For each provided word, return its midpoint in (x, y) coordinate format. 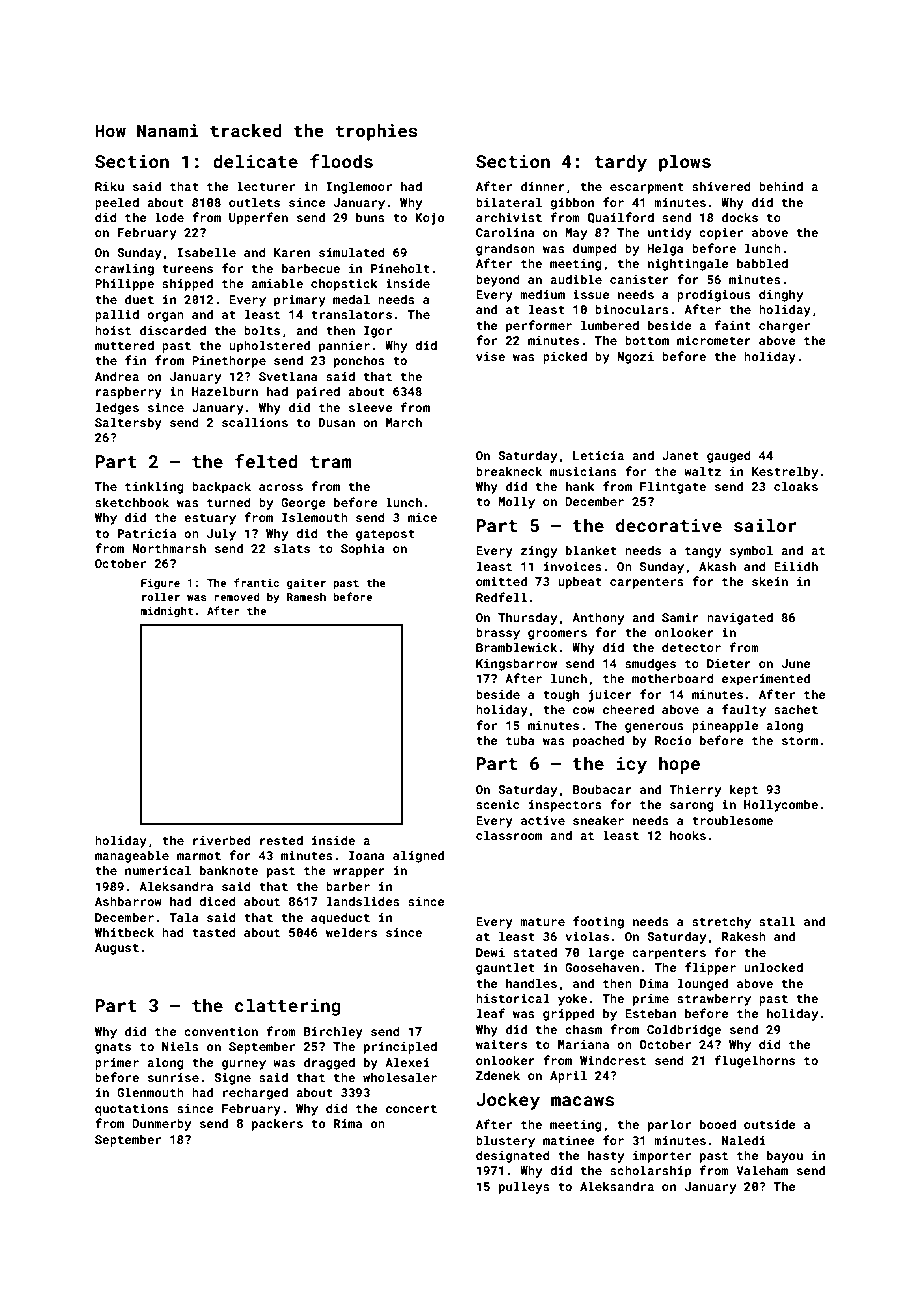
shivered (721, 186)
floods (341, 161)
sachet (796, 709)
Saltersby (128, 423)
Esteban (650, 1013)
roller (161, 596)
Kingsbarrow (516, 664)
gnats (113, 1048)
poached (598, 741)
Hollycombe (781, 805)
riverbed (222, 840)
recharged (255, 1093)
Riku (109, 186)
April (568, 1076)
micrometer (714, 340)
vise (490, 356)
